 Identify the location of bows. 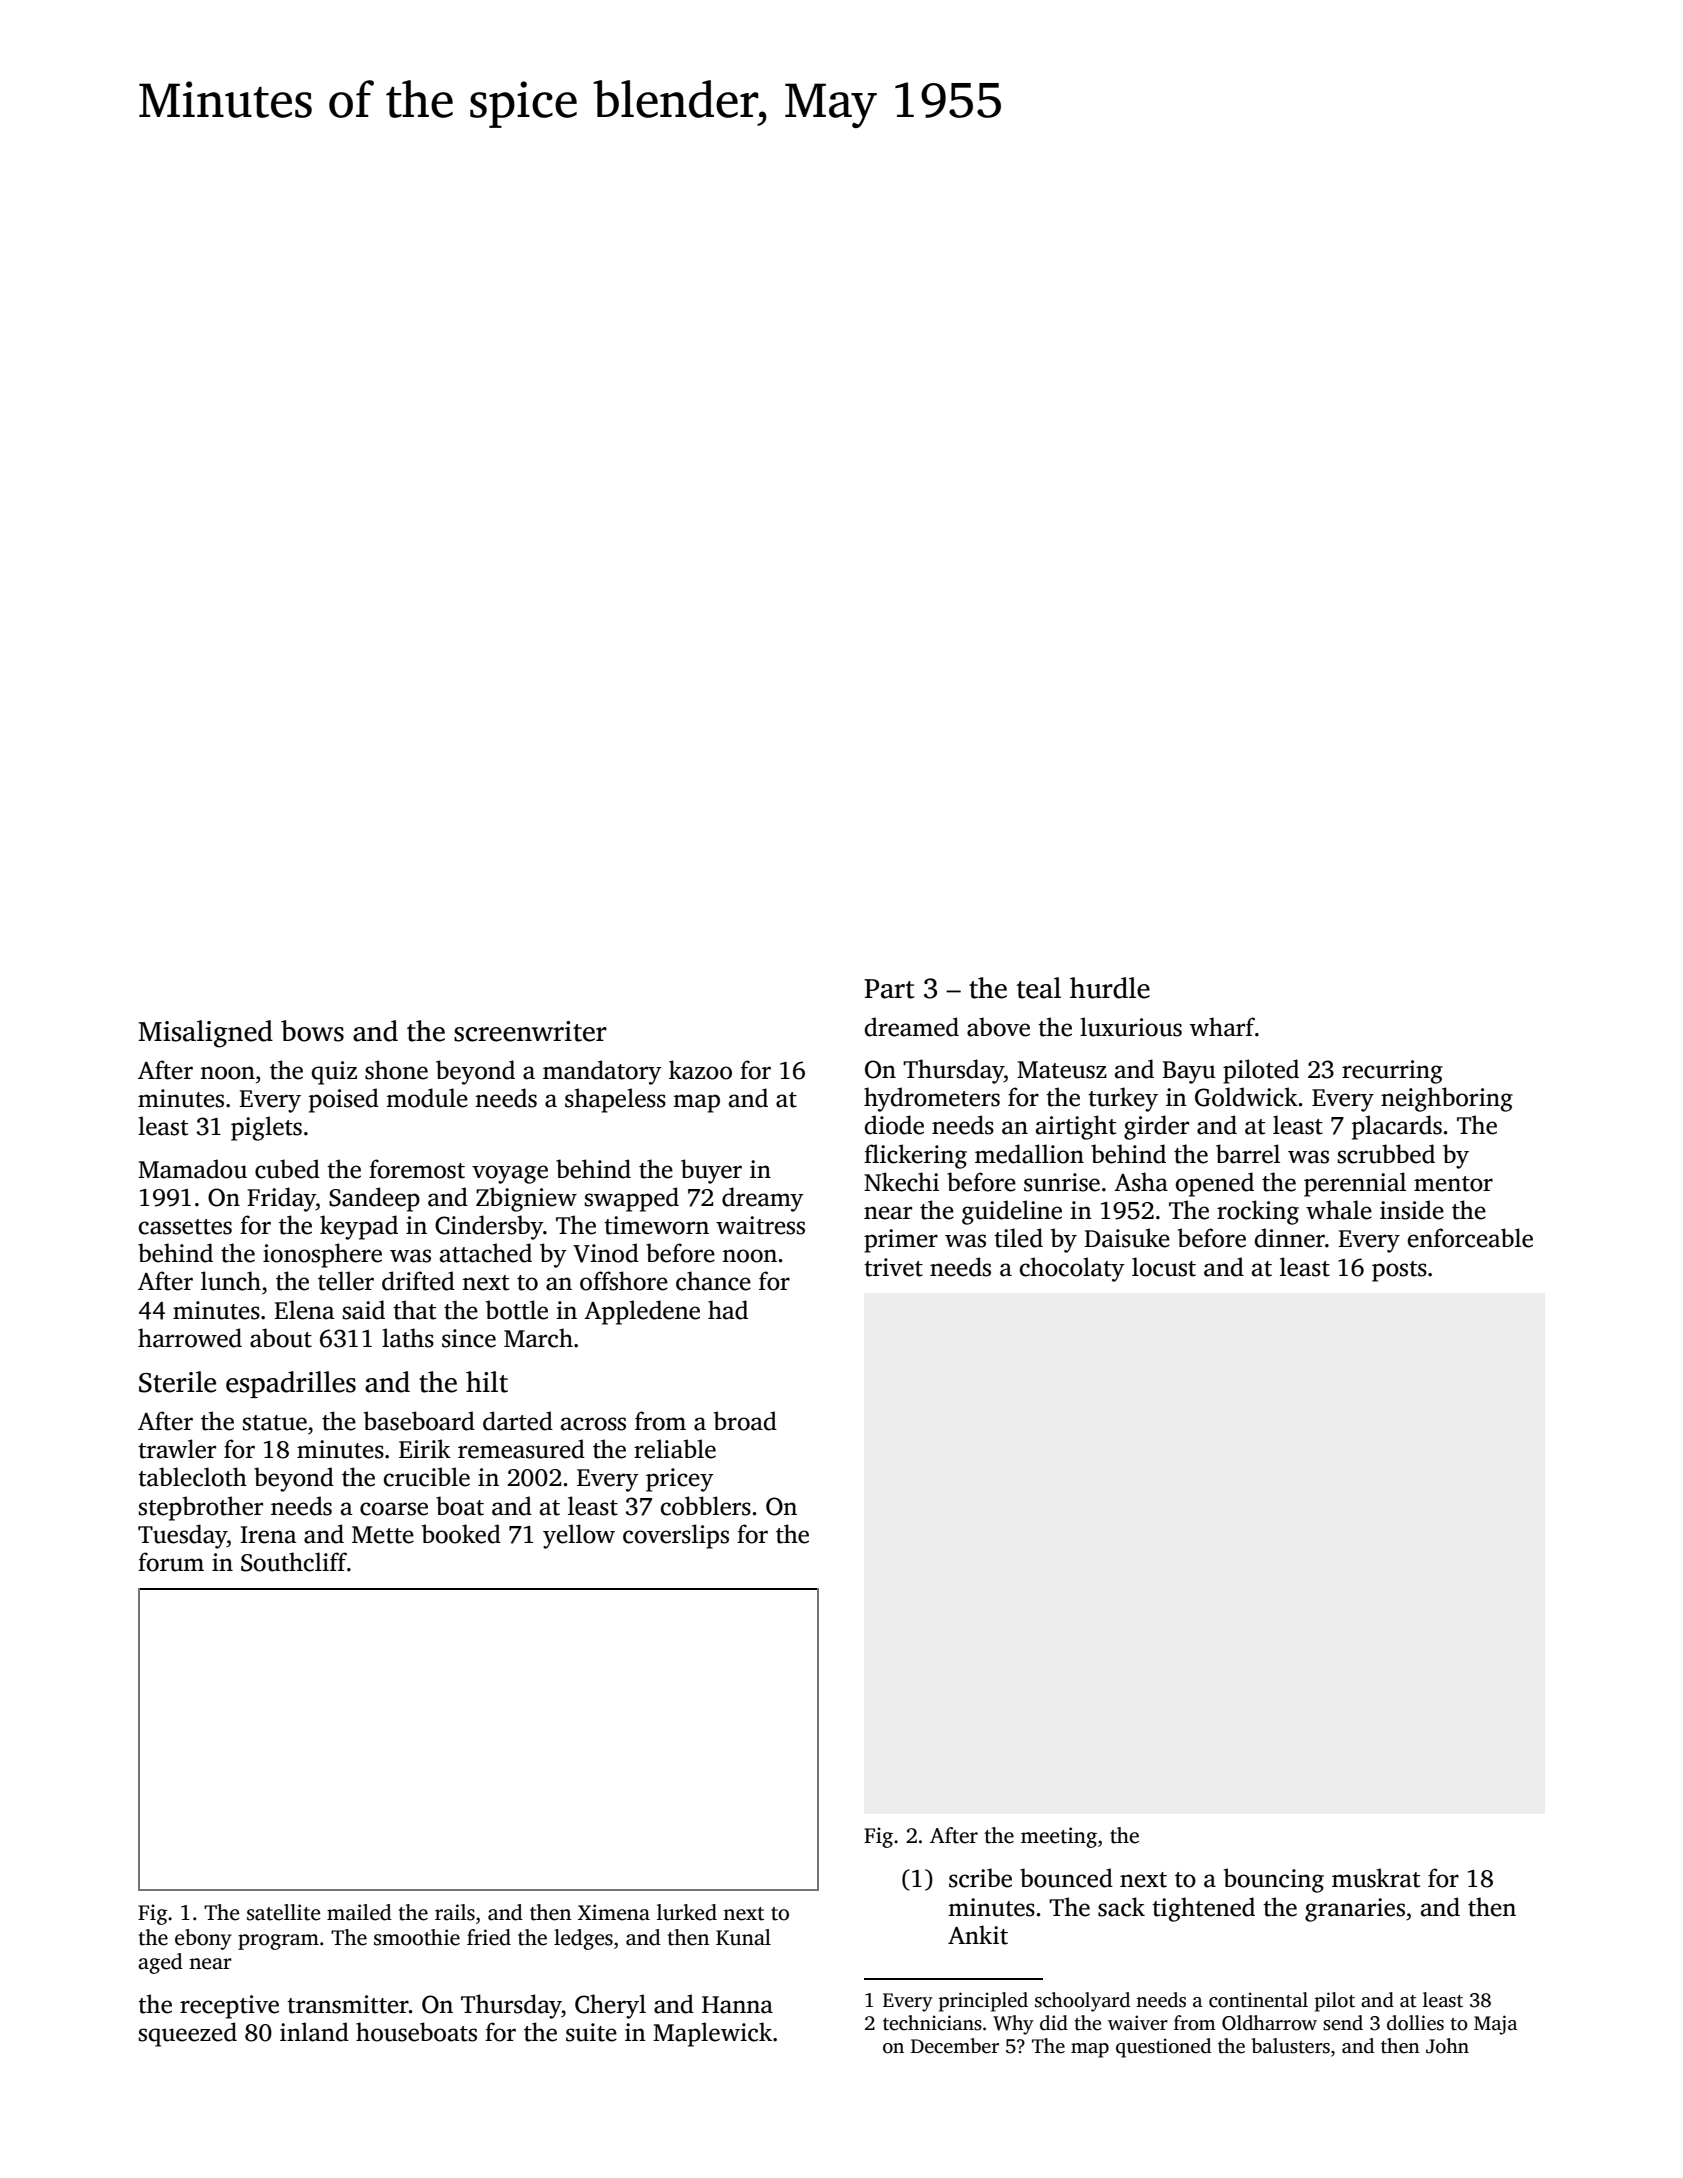
(312, 1031).
